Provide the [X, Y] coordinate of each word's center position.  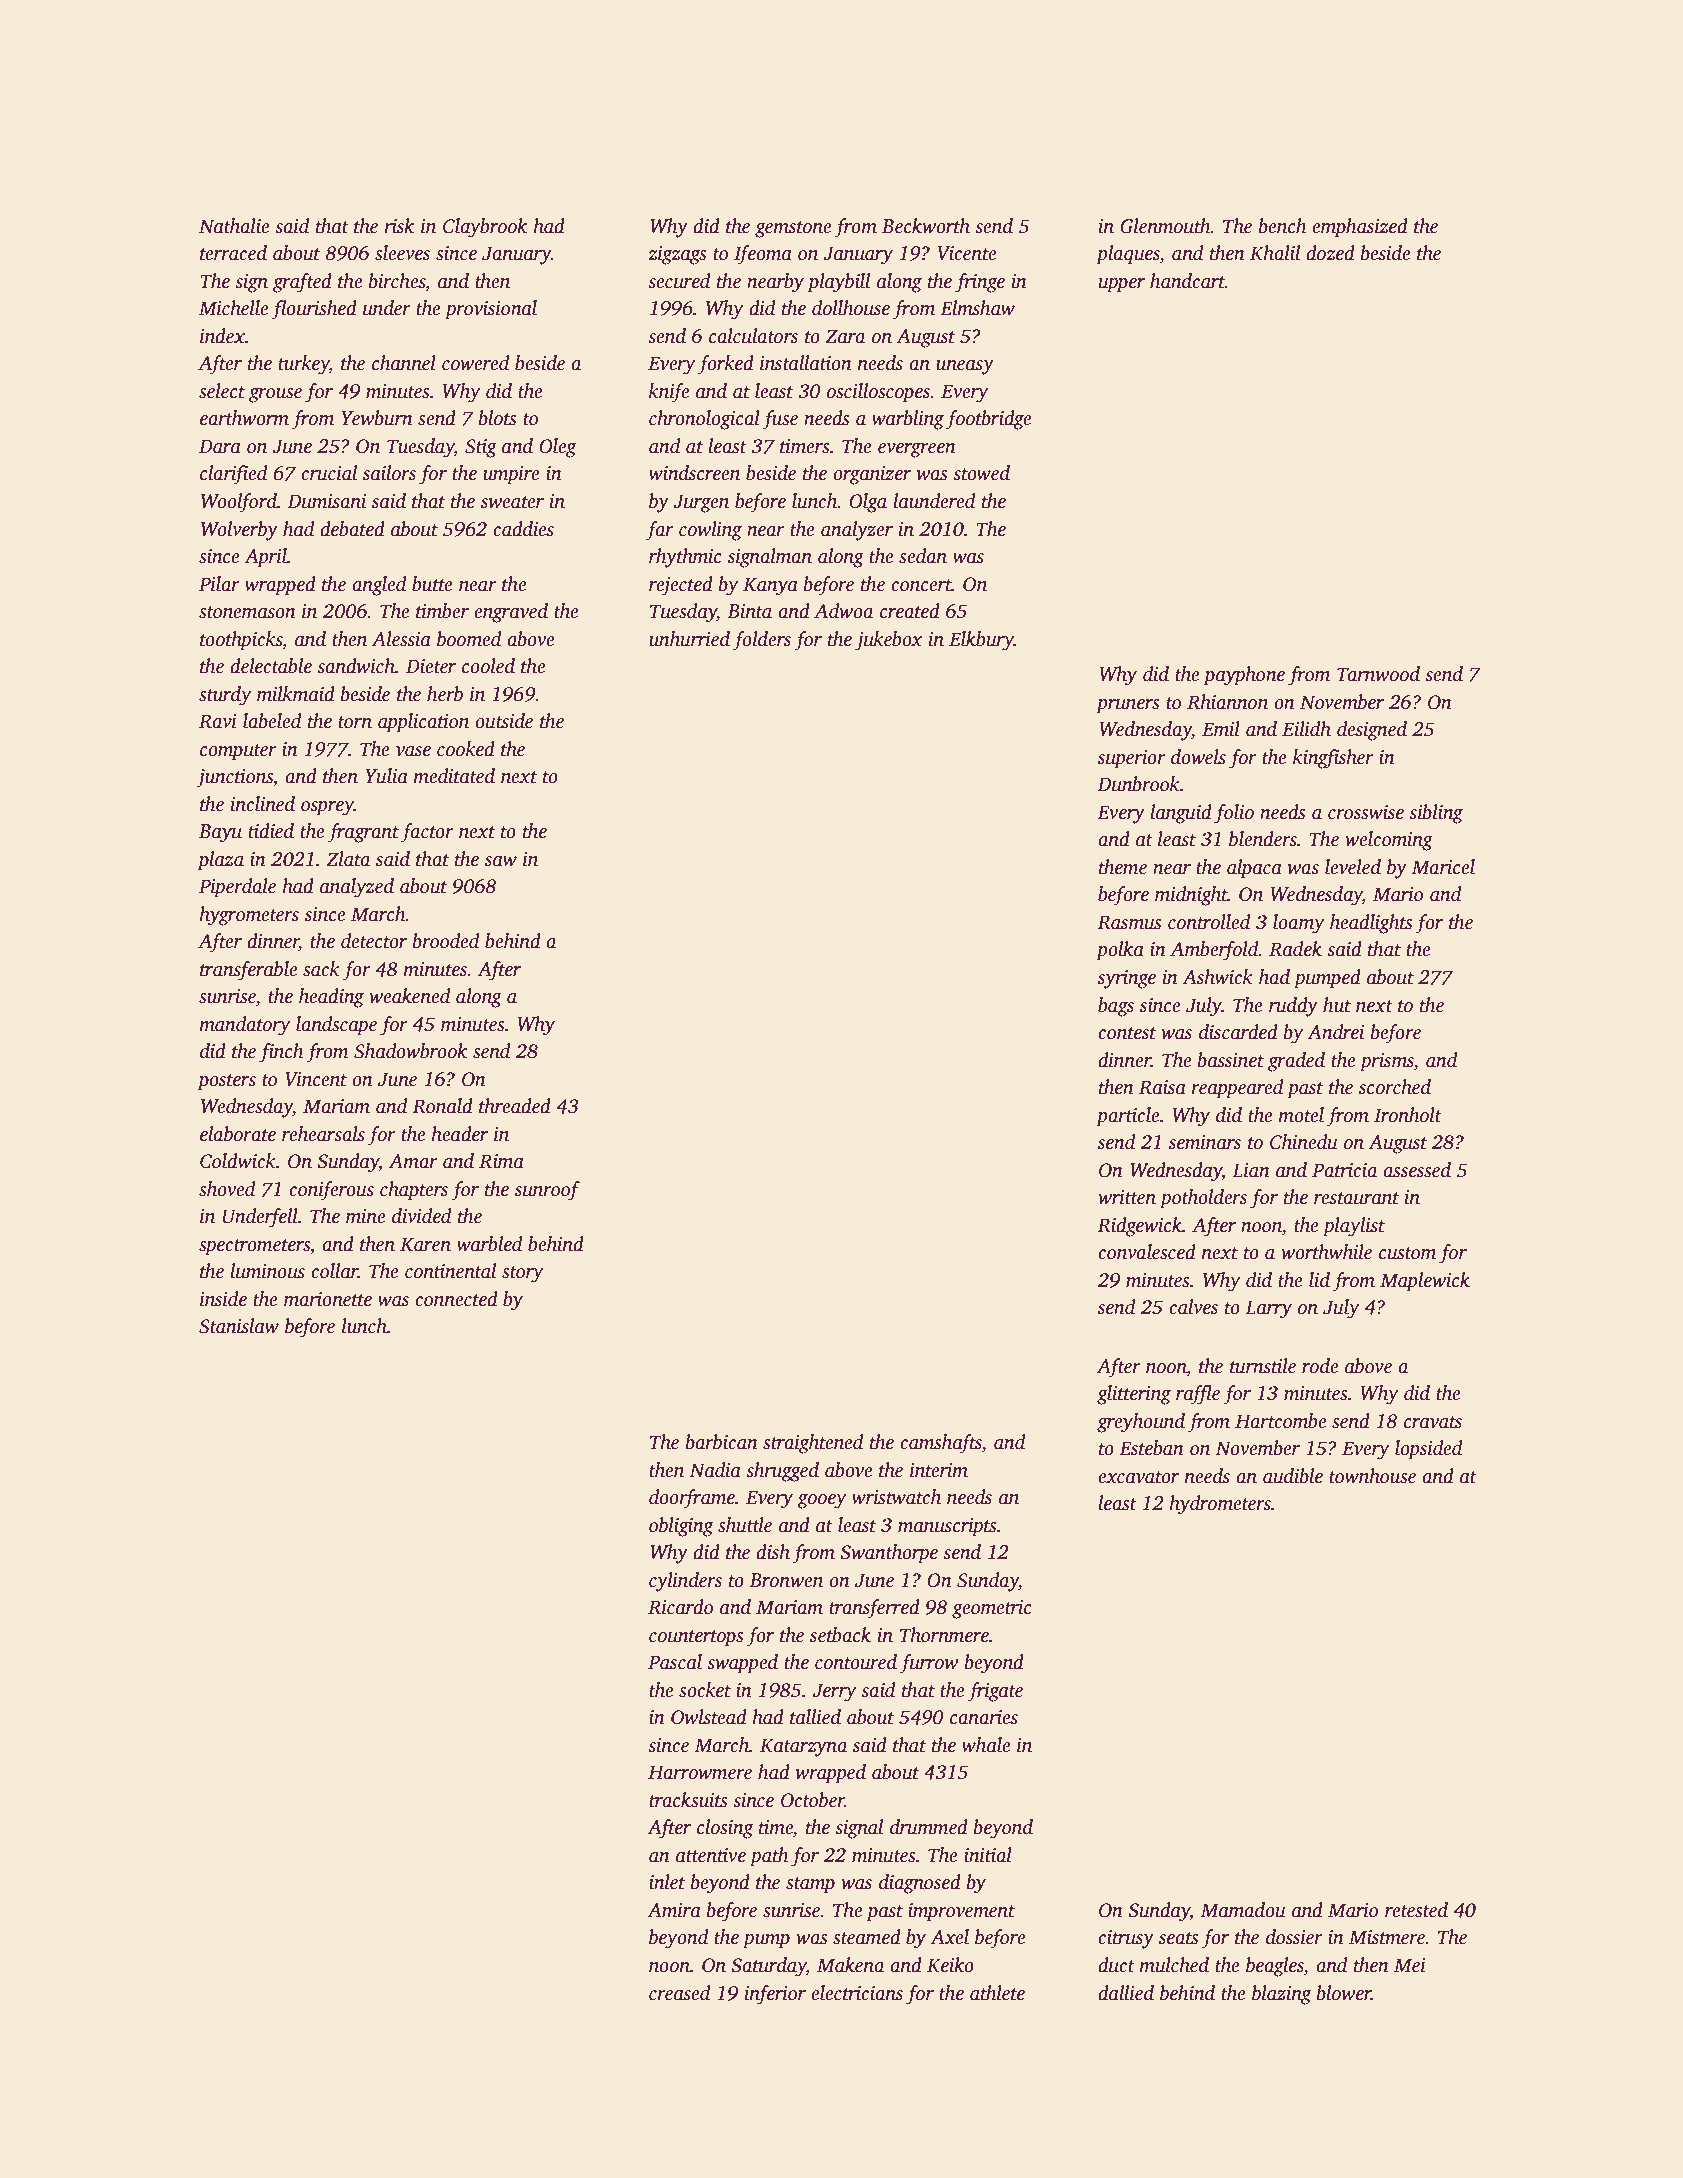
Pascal [675, 1662]
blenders [1263, 839]
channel [404, 363]
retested [1416, 1910]
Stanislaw [239, 1326]
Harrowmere [700, 1772]
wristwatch [896, 1497]
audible [1293, 1476]
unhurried [689, 639]
